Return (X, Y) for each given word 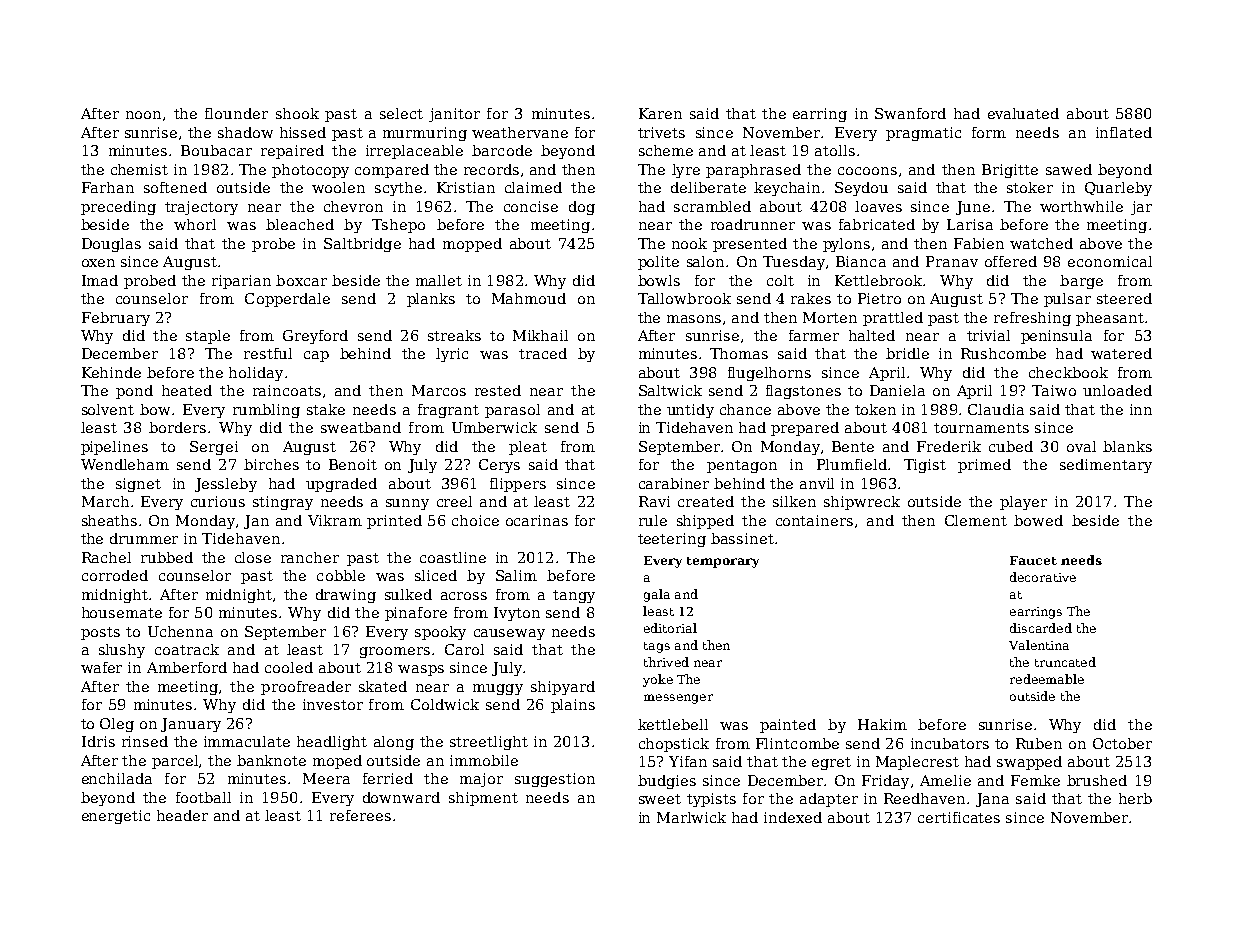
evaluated (1023, 113)
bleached (300, 224)
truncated (1065, 662)
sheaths (109, 520)
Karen (660, 113)
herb (1135, 798)
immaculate (247, 741)
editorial (670, 628)
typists (711, 800)
